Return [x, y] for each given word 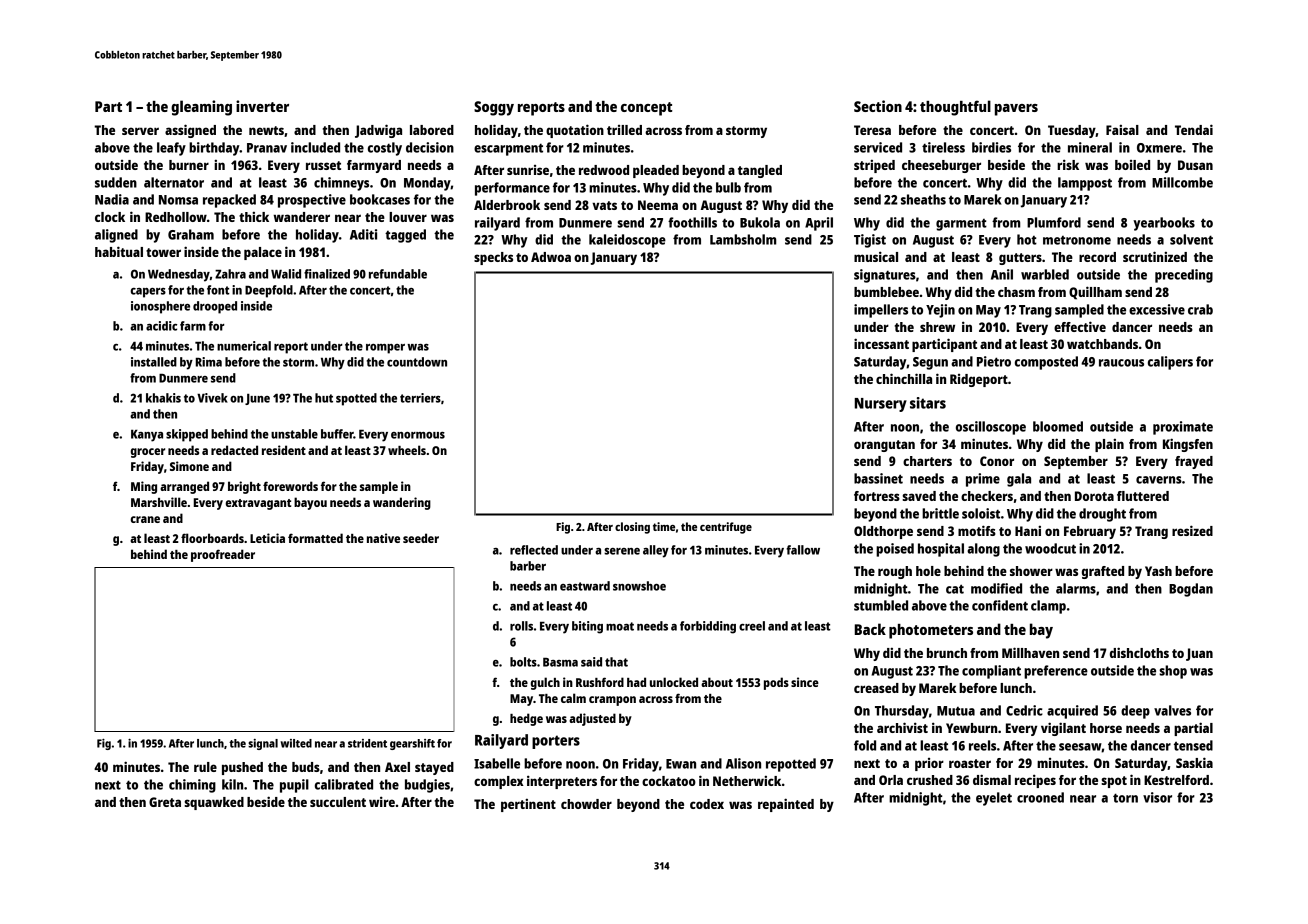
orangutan [884, 446]
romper [385, 349]
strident [367, 743]
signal [263, 744]
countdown [417, 362]
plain [1109, 445]
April [819, 224]
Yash [1158, 571]
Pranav [267, 148]
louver [408, 217]
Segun [930, 363]
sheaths [923, 199]
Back [870, 629]
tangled [760, 171]
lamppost [1085, 184]
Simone [189, 466]
